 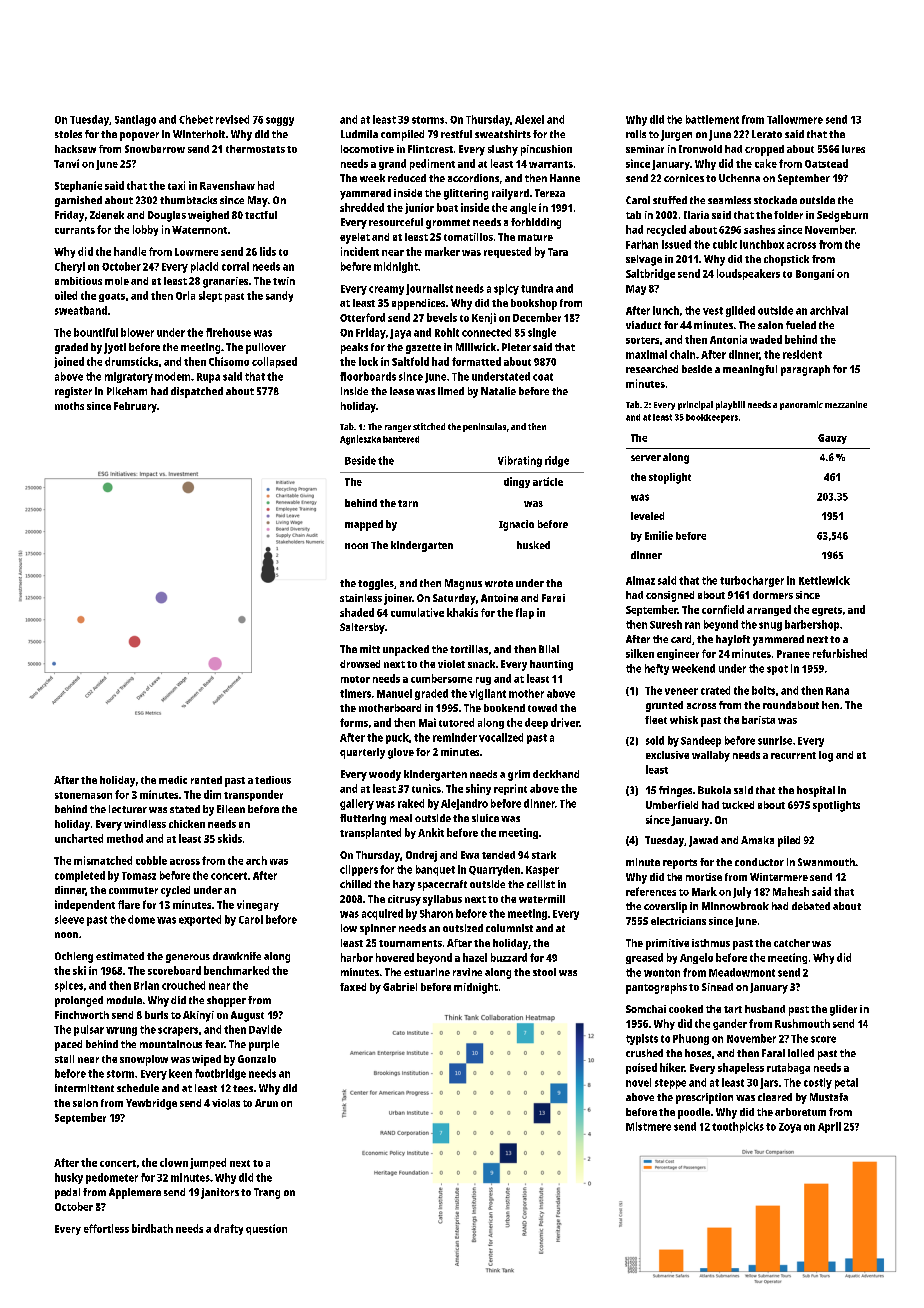 What do you see at coordinates (152, 1228) in the page?
I see `birdbath` at bounding box center [152, 1228].
